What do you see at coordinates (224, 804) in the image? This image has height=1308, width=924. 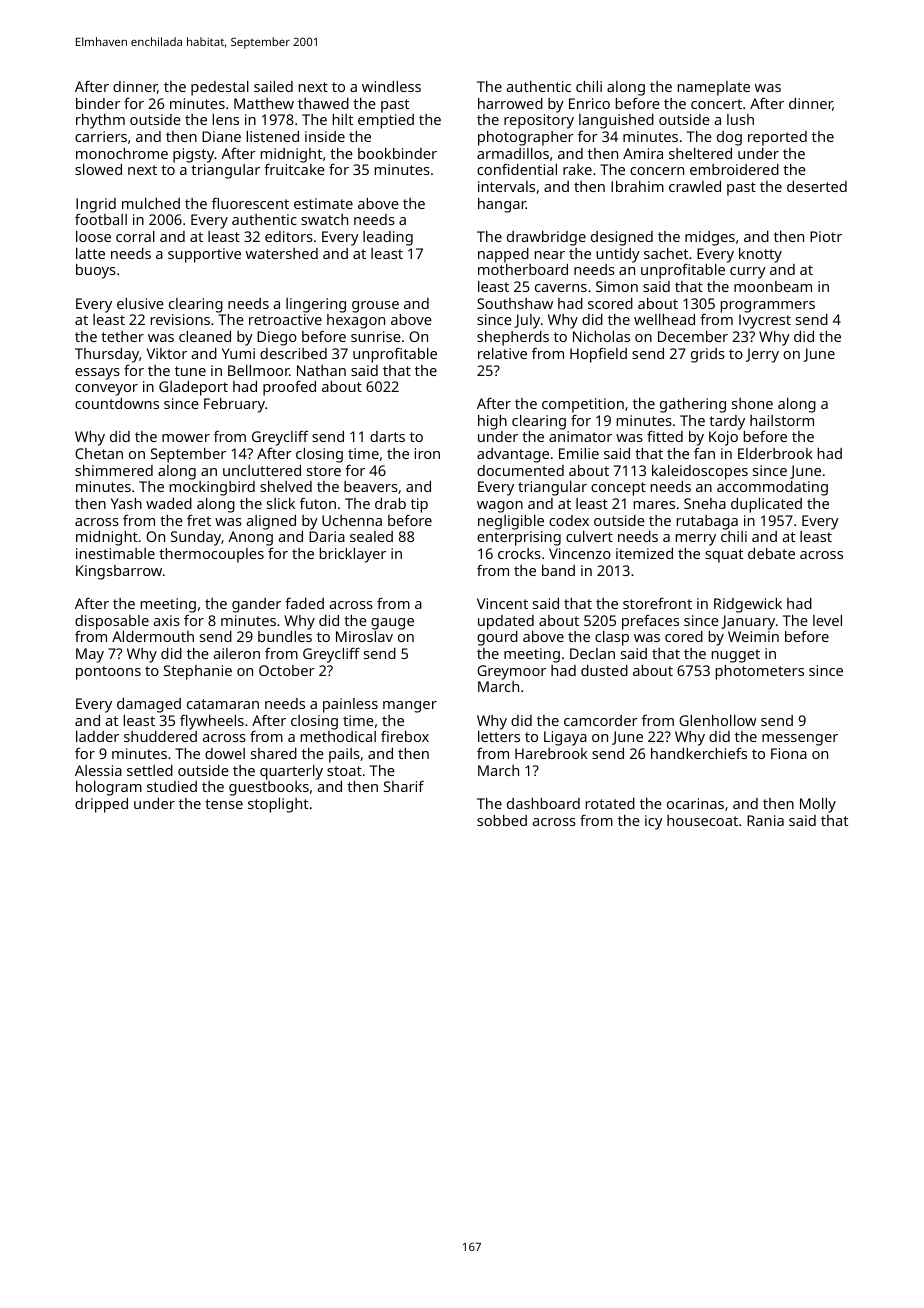 I see `tense` at bounding box center [224, 804].
